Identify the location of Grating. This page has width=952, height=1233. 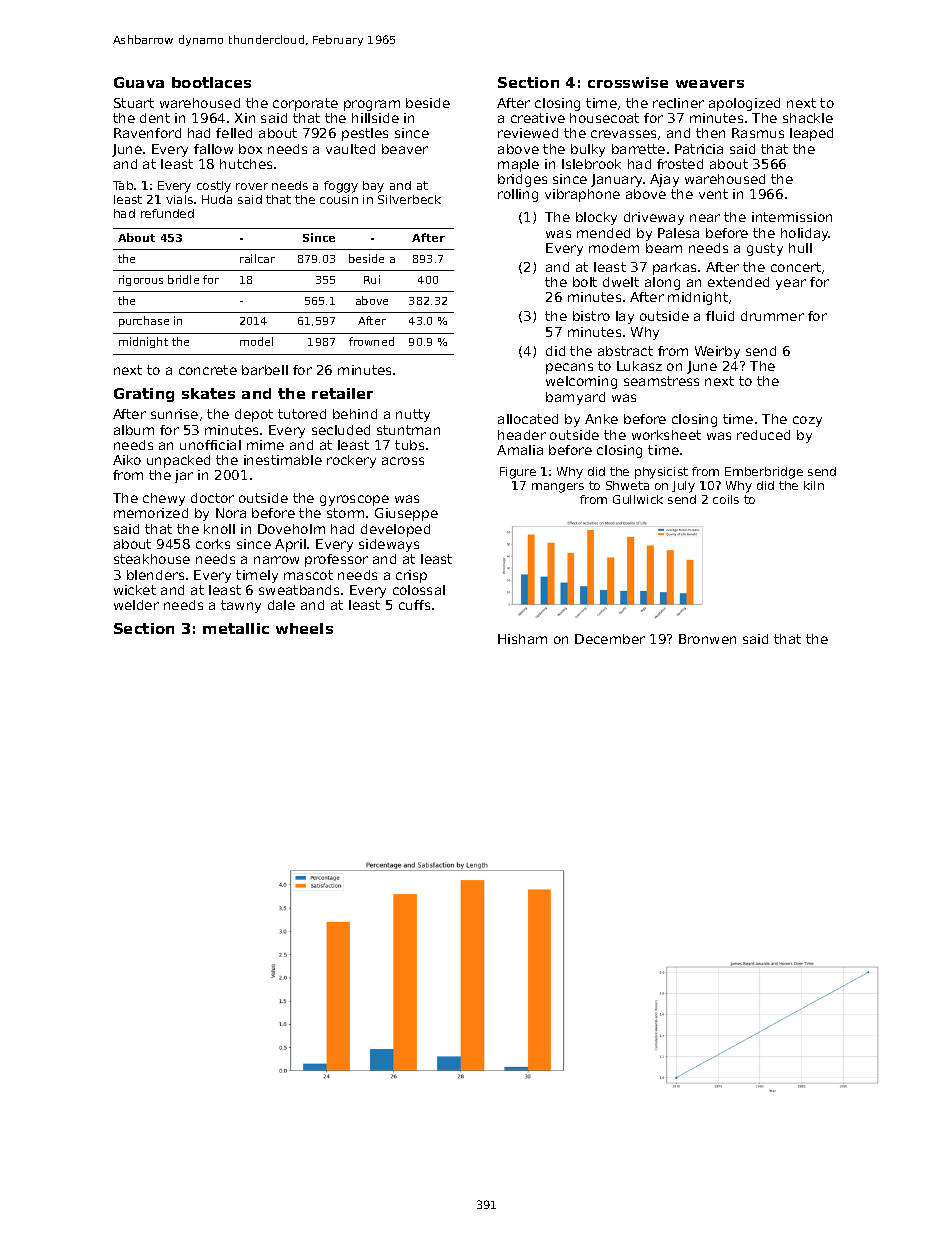
(144, 395).
